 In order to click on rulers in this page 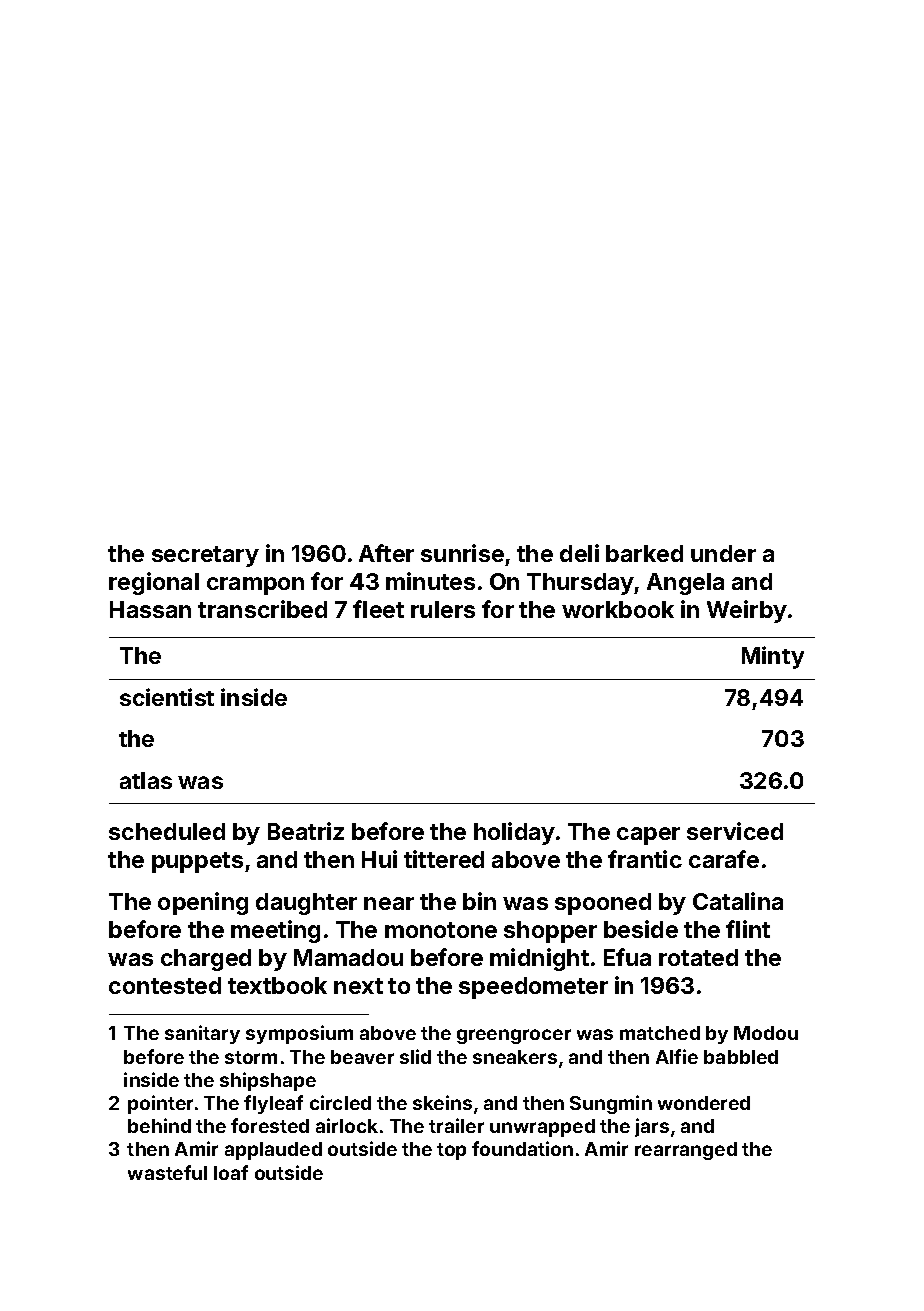, I will do `click(443, 609)`.
